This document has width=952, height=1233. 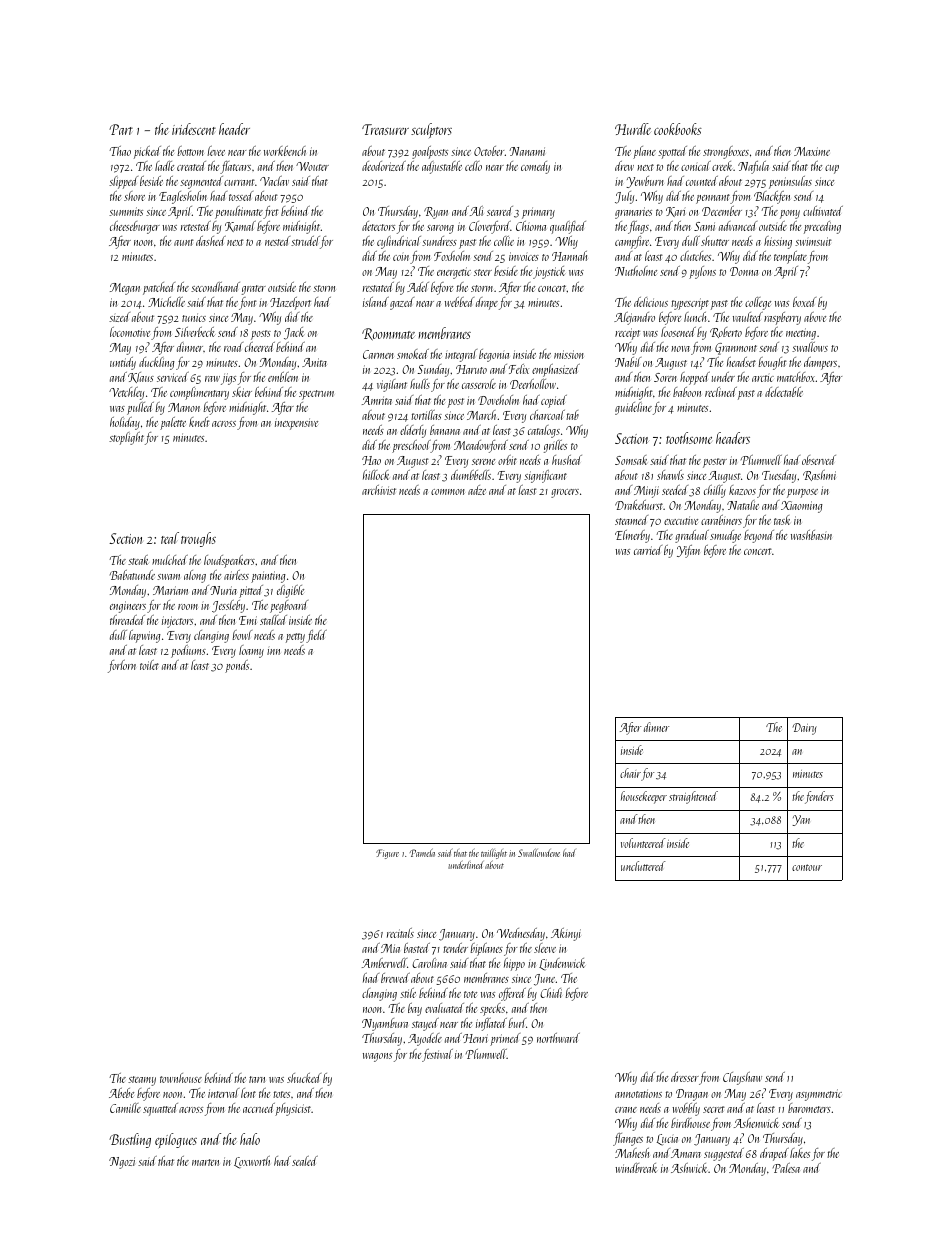 I want to click on Abebe, so click(x=121, y=1093).
